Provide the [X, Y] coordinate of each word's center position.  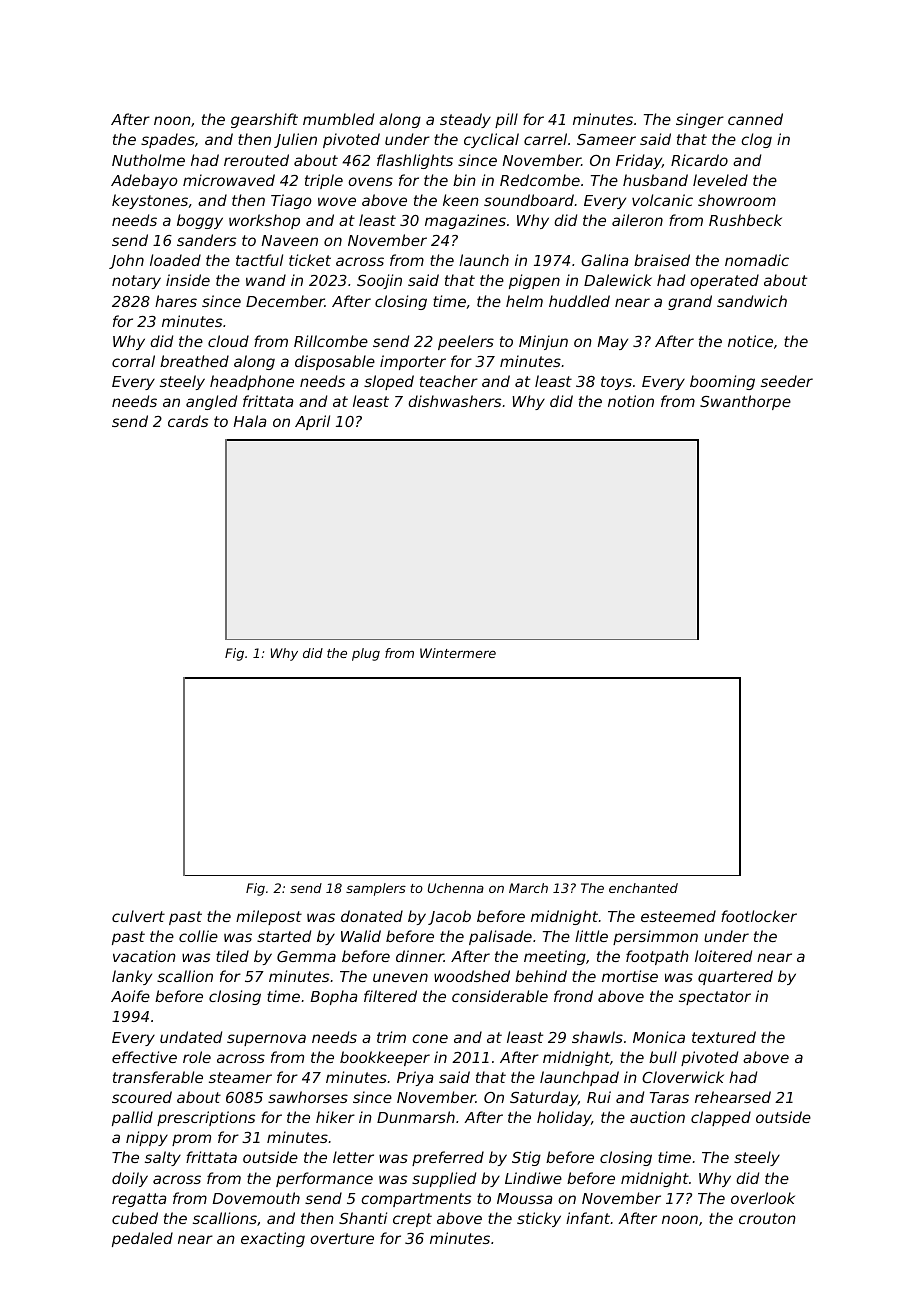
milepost [269, 917]
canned [755, 119]
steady [465, 120]
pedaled [142, 1239]
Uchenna [456, 888]
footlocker [759, 916]
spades [168, 140]
